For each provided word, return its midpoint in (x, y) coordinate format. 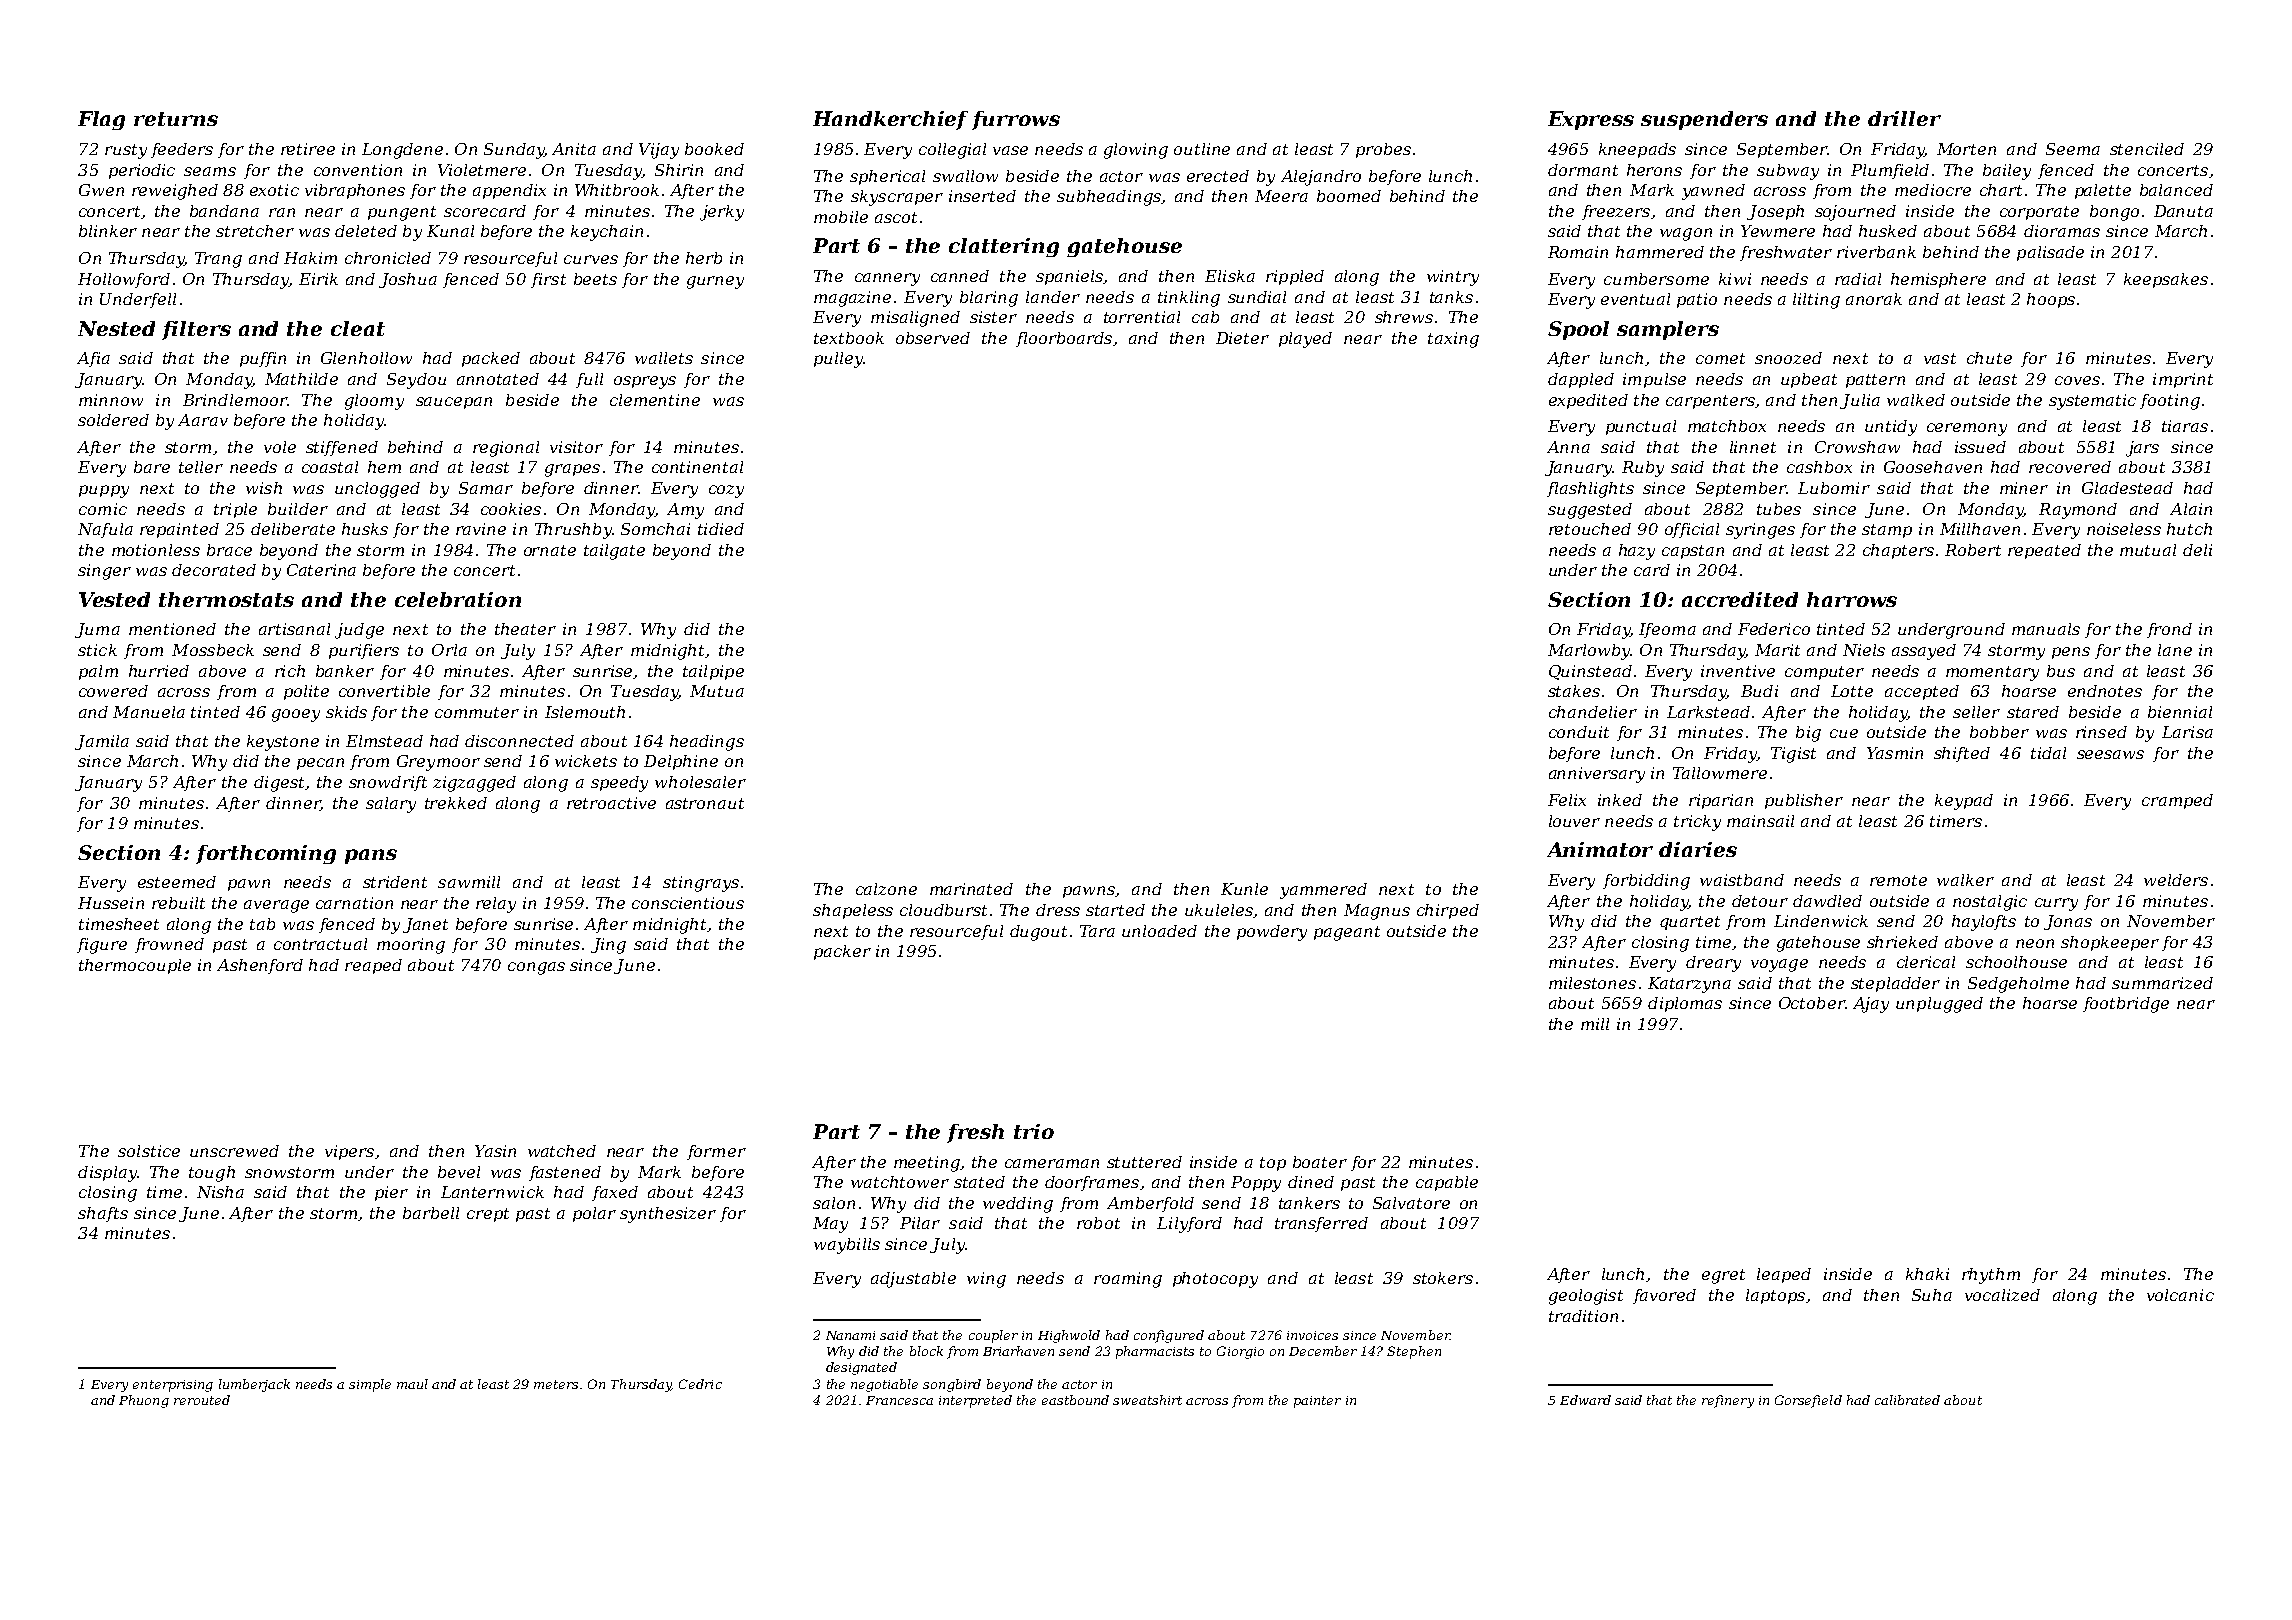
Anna (1568, 447)
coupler (993, 1336)
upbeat (1809, 380)
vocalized (2002, 1295)
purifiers (364, 651)
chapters (1898, 551)
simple (370, 1385)
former (716, 1152)
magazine (852, 299)
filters (196, 330)
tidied (721, 529)
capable (1447, 1183)
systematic (2092, 402)
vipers (349, 1152)
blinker (108, 231)
